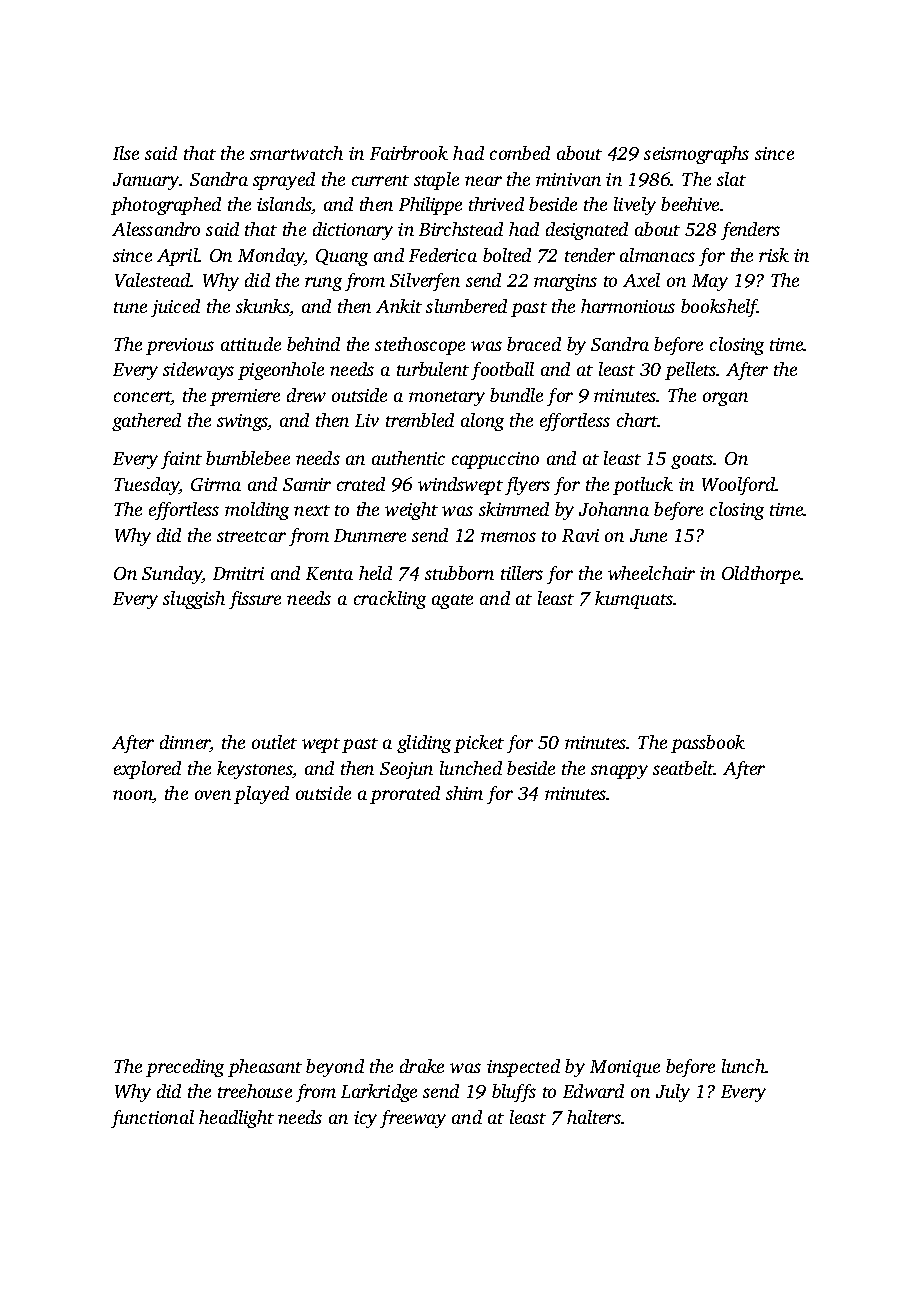 The image size is (924, 1311). I want to click on almanacs, so click(657, 255).
